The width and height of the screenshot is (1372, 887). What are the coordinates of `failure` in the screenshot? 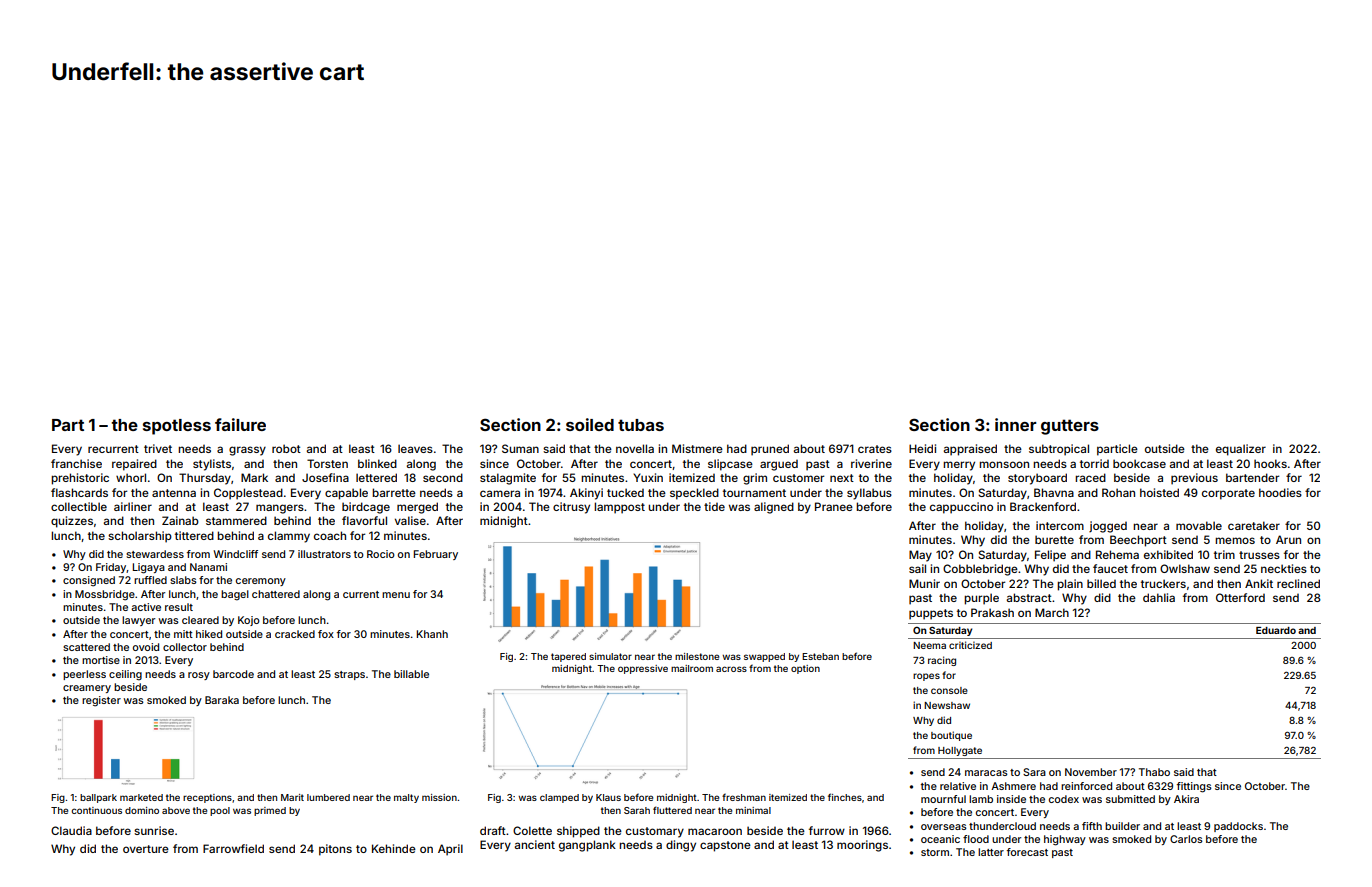 It's located at (240, 424).
